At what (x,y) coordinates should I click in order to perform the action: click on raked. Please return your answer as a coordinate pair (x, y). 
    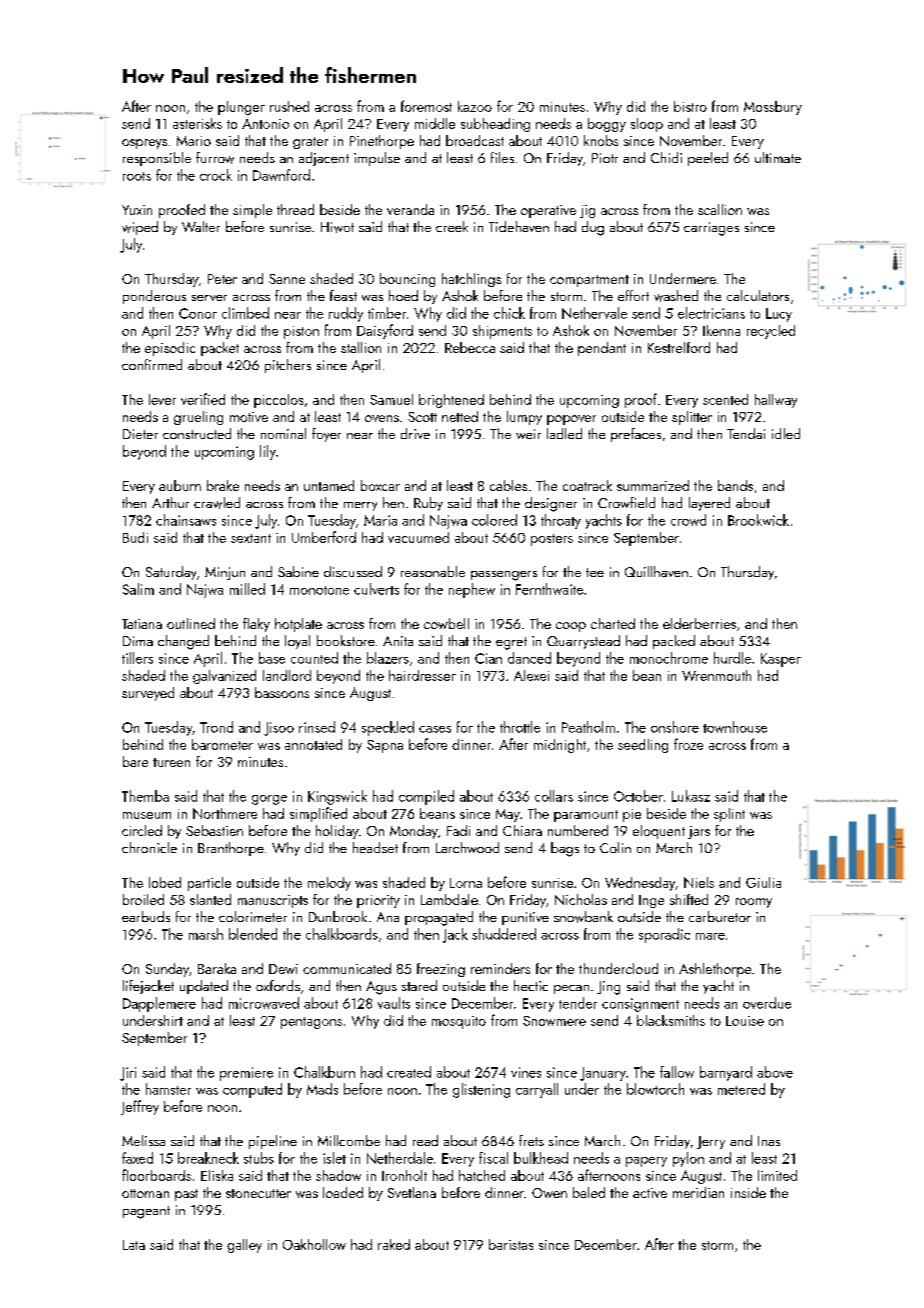
    Looking at the image, I should click on (394, 1244).
